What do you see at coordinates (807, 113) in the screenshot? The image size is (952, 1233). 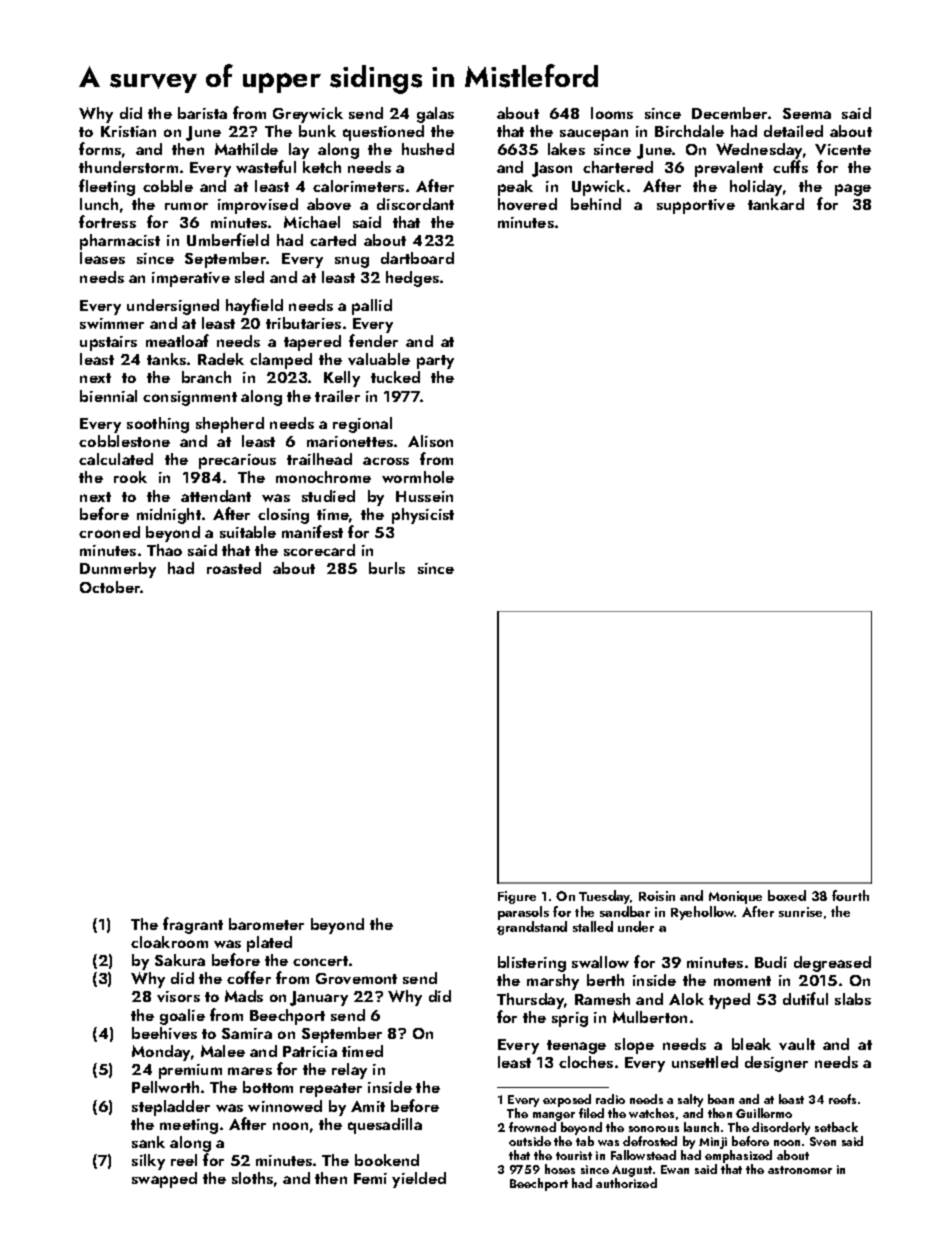 I see `Seema` at bounding box center [807, 113].
